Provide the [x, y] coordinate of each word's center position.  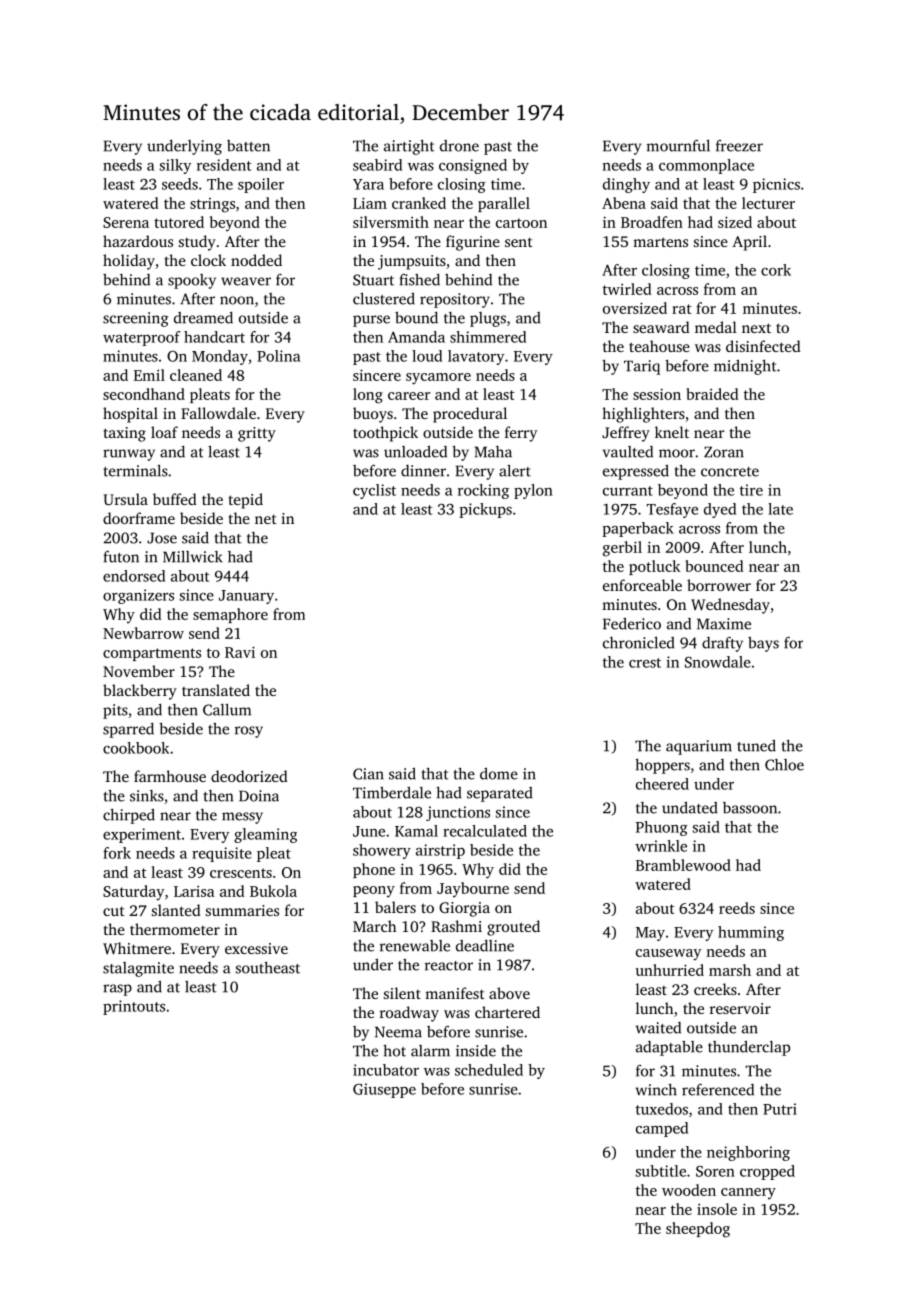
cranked [419, 203]
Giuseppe [384, 1090]
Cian [368, 774]
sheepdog [698, 1230]
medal [716, 327]
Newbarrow [143, 633]
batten [248, 146]
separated [500, 794]
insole [717, 1209]
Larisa [194, 891]
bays [763, 644]
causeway [668, 955]
